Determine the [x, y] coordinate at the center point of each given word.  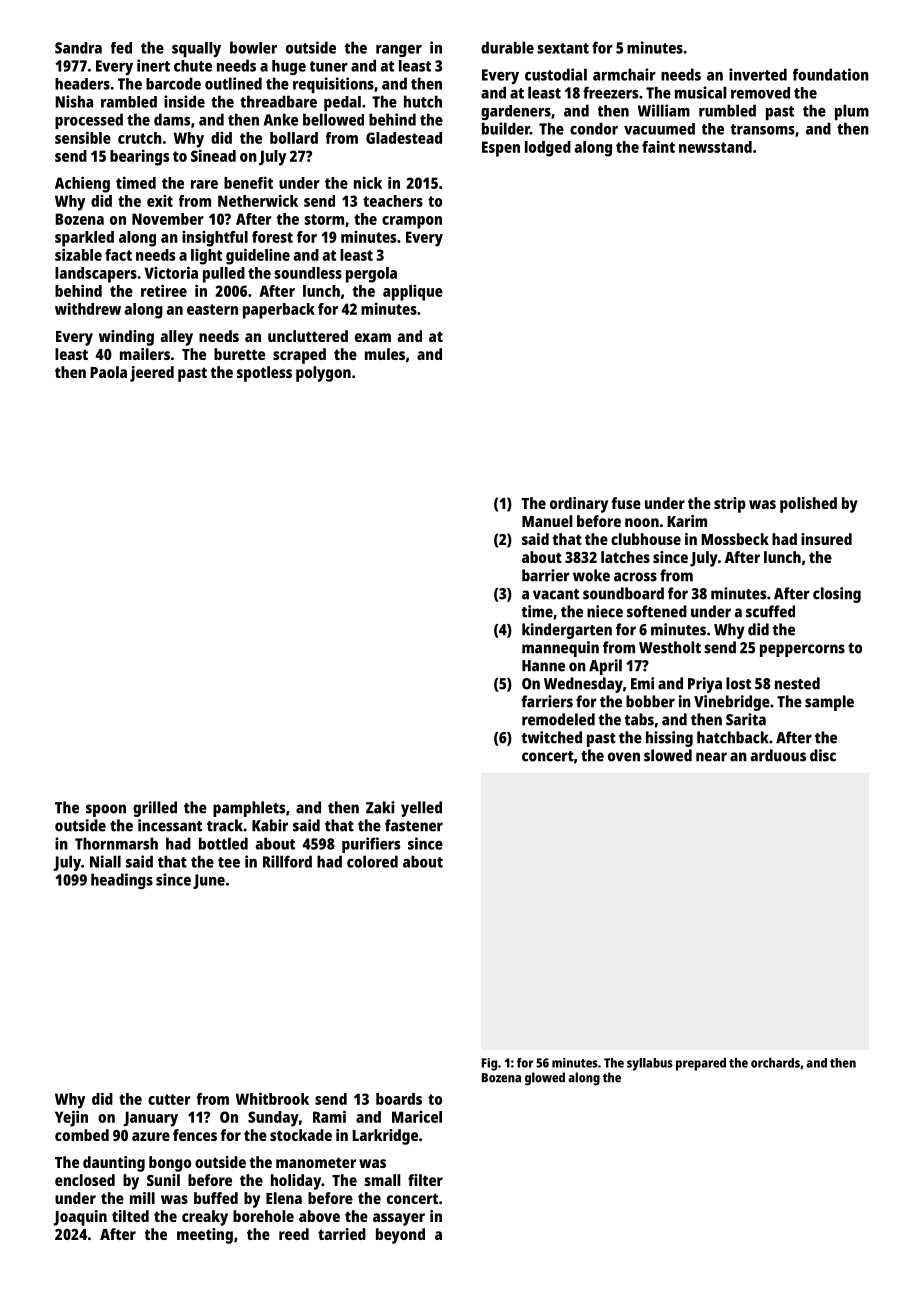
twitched [552, 737]
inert [153, 65]
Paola [108, 372]
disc [823, 755]
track [225, 825]
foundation [831, 74]
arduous [778, 755]
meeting [205, 1236]
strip [730, 505]
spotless [264, 374]
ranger [399, 51]
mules [385, 354]
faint [658, 147]
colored [372, 861]
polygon [323, 374]
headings [122, 881]
